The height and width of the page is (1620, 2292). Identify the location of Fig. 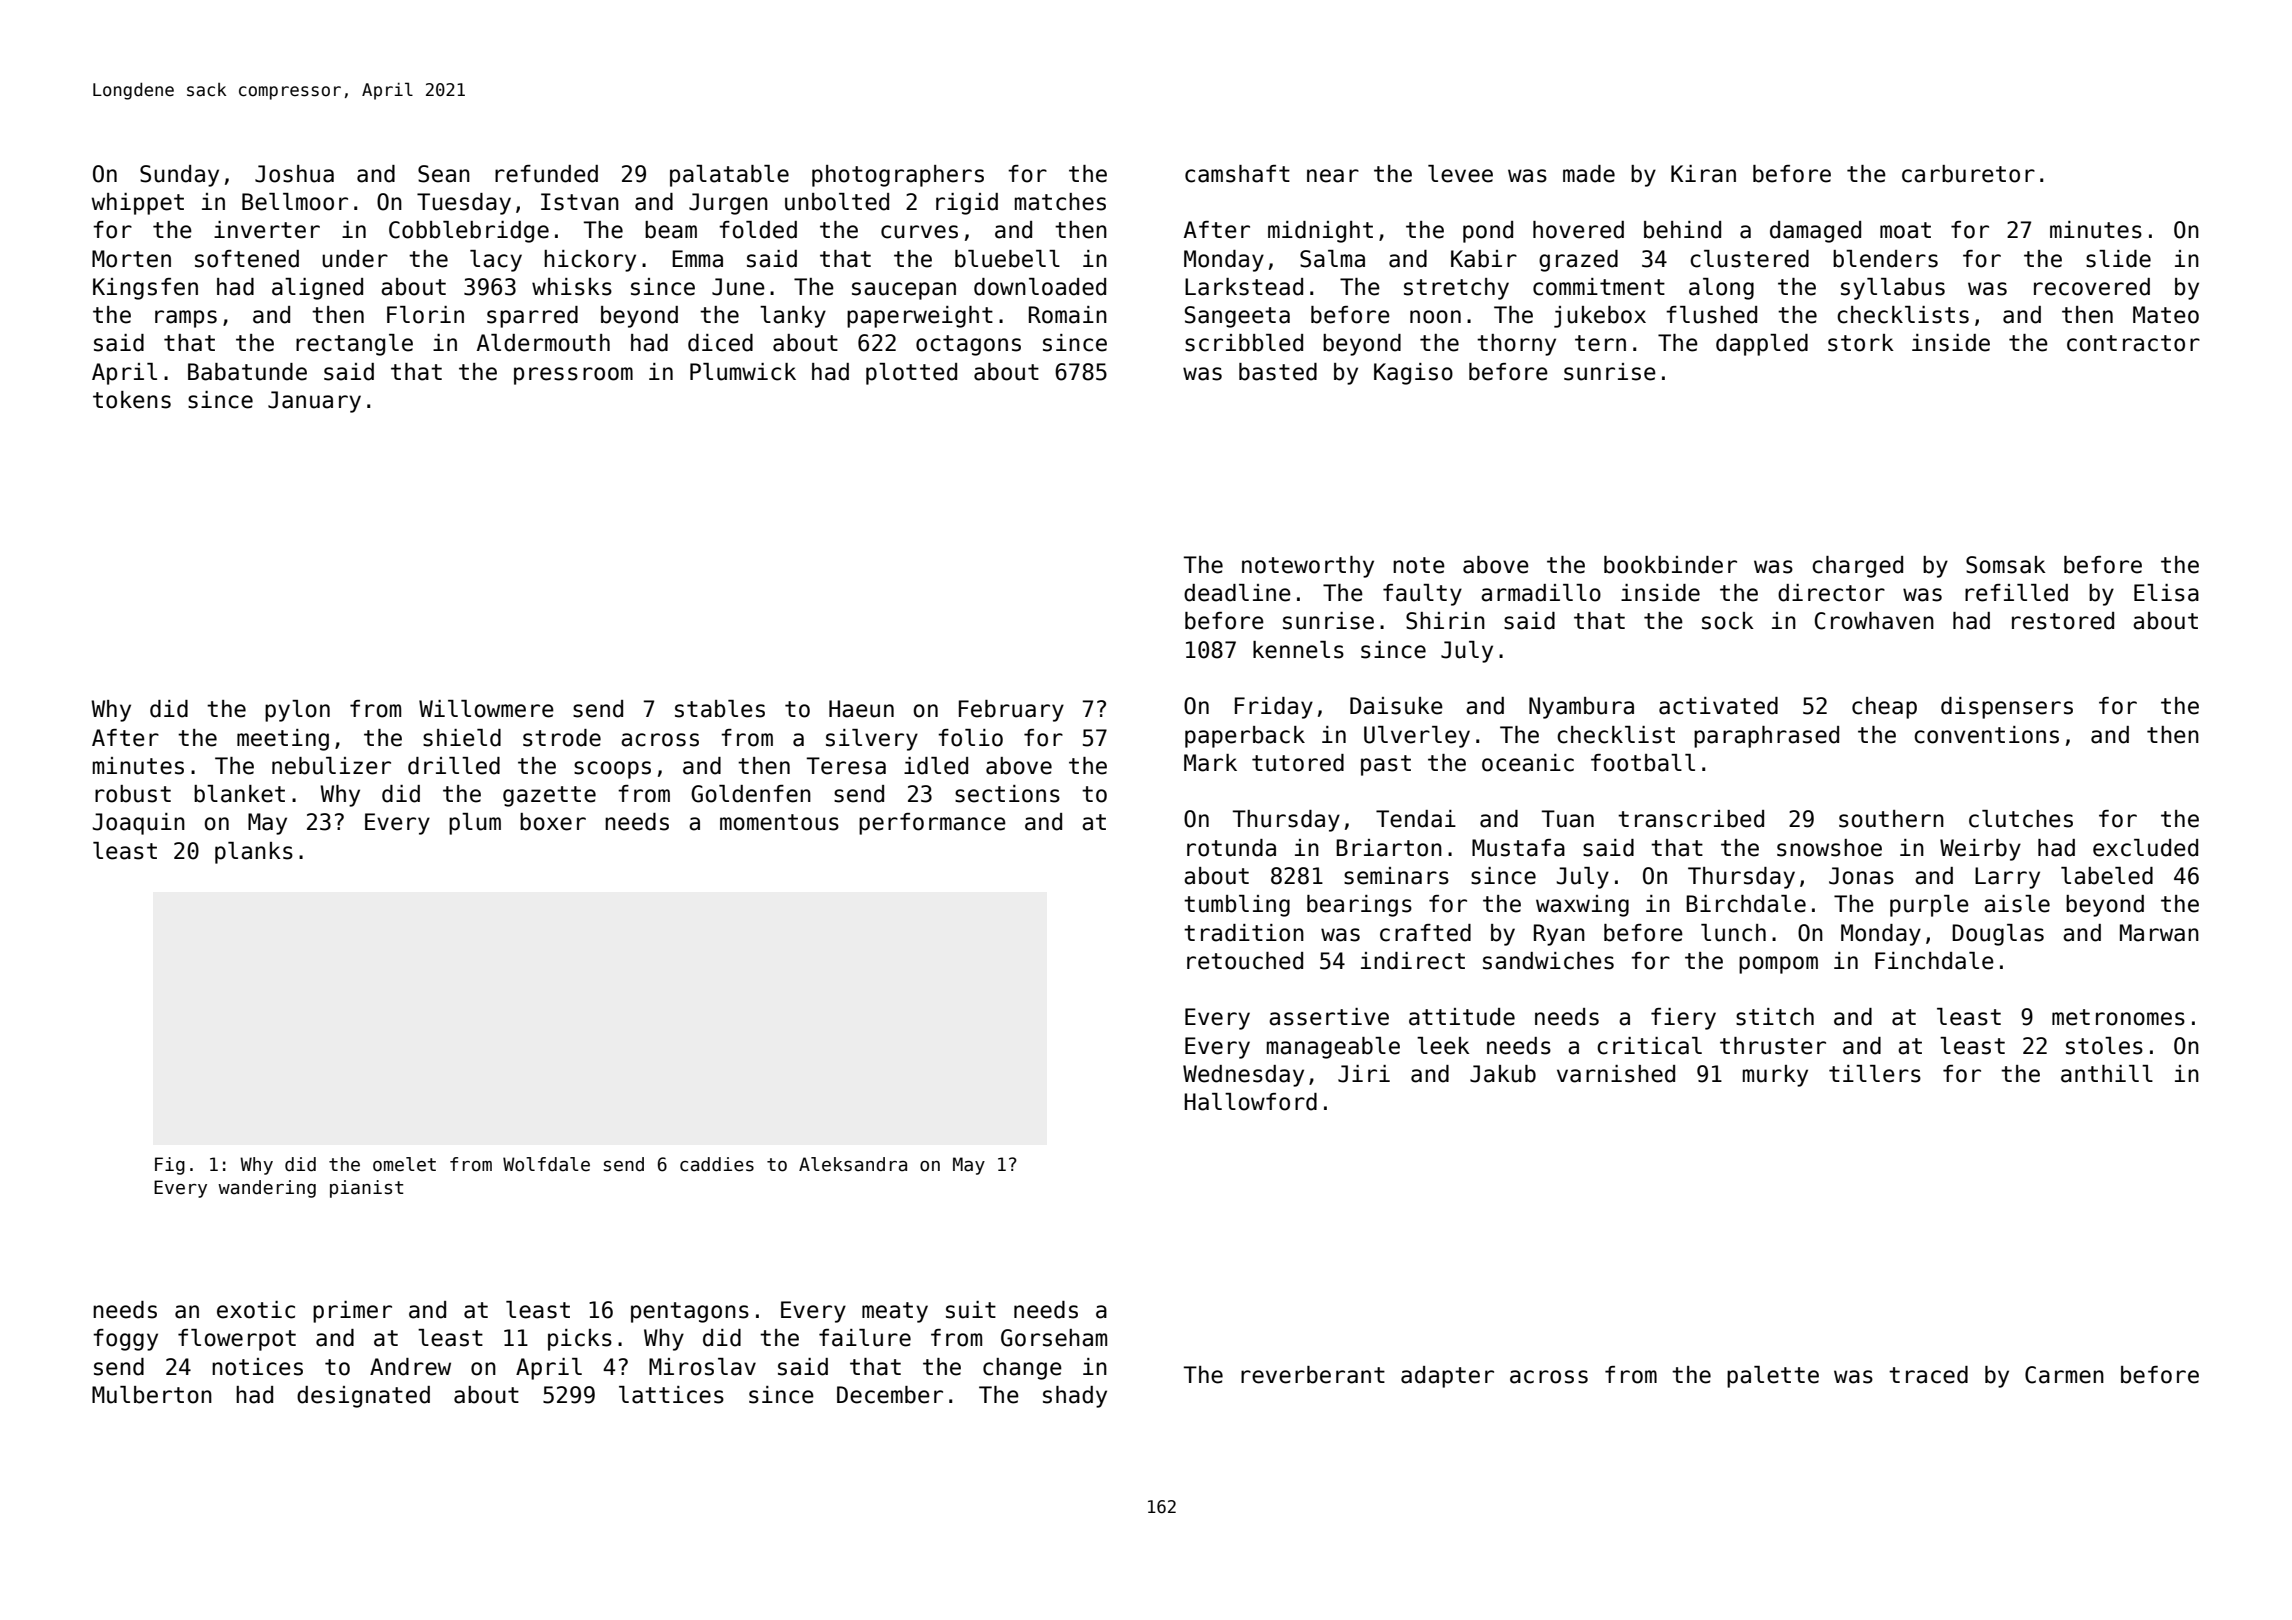
(170, 1166).
